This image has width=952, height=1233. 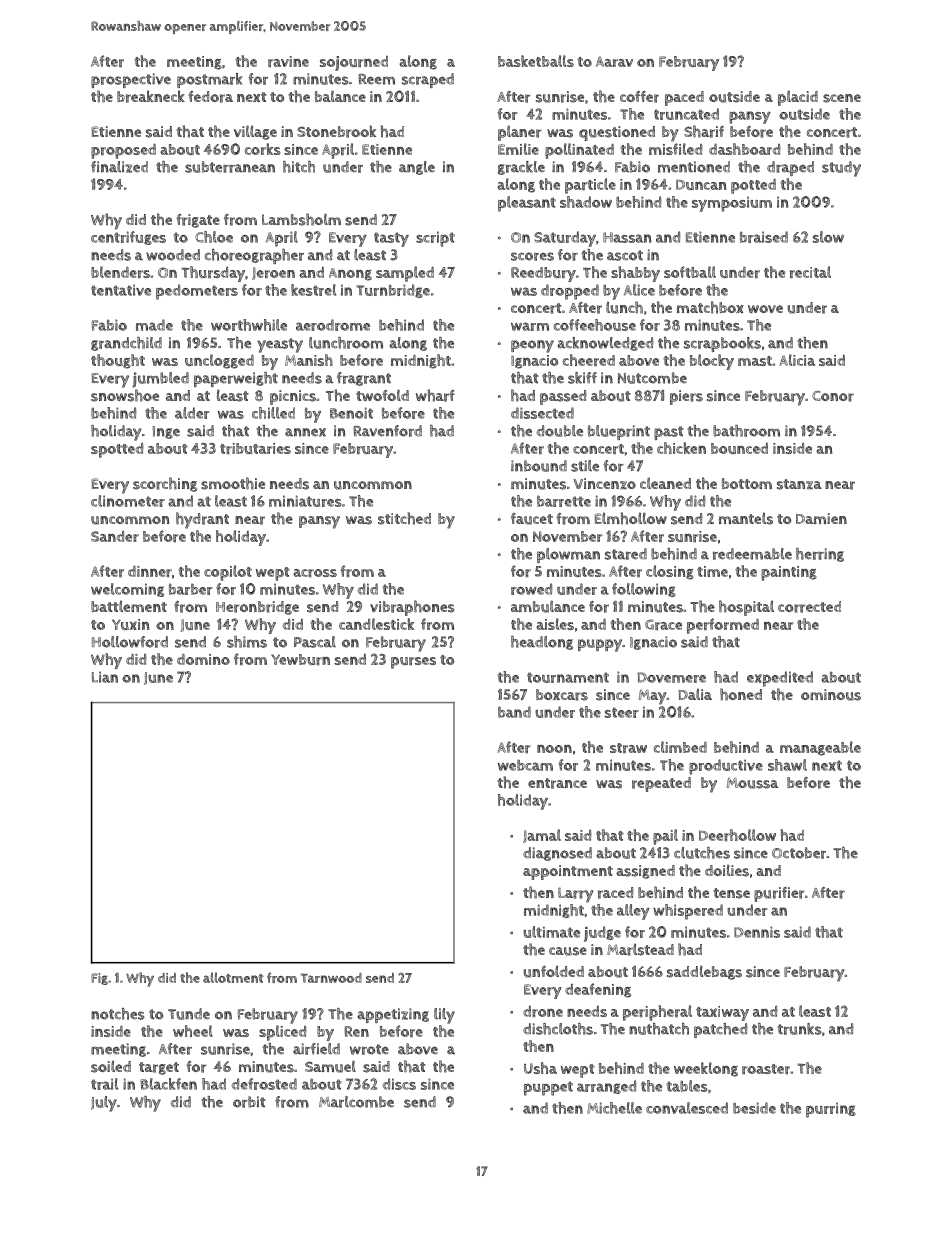 I want to click on shawl, so click(x=787, y=765).
